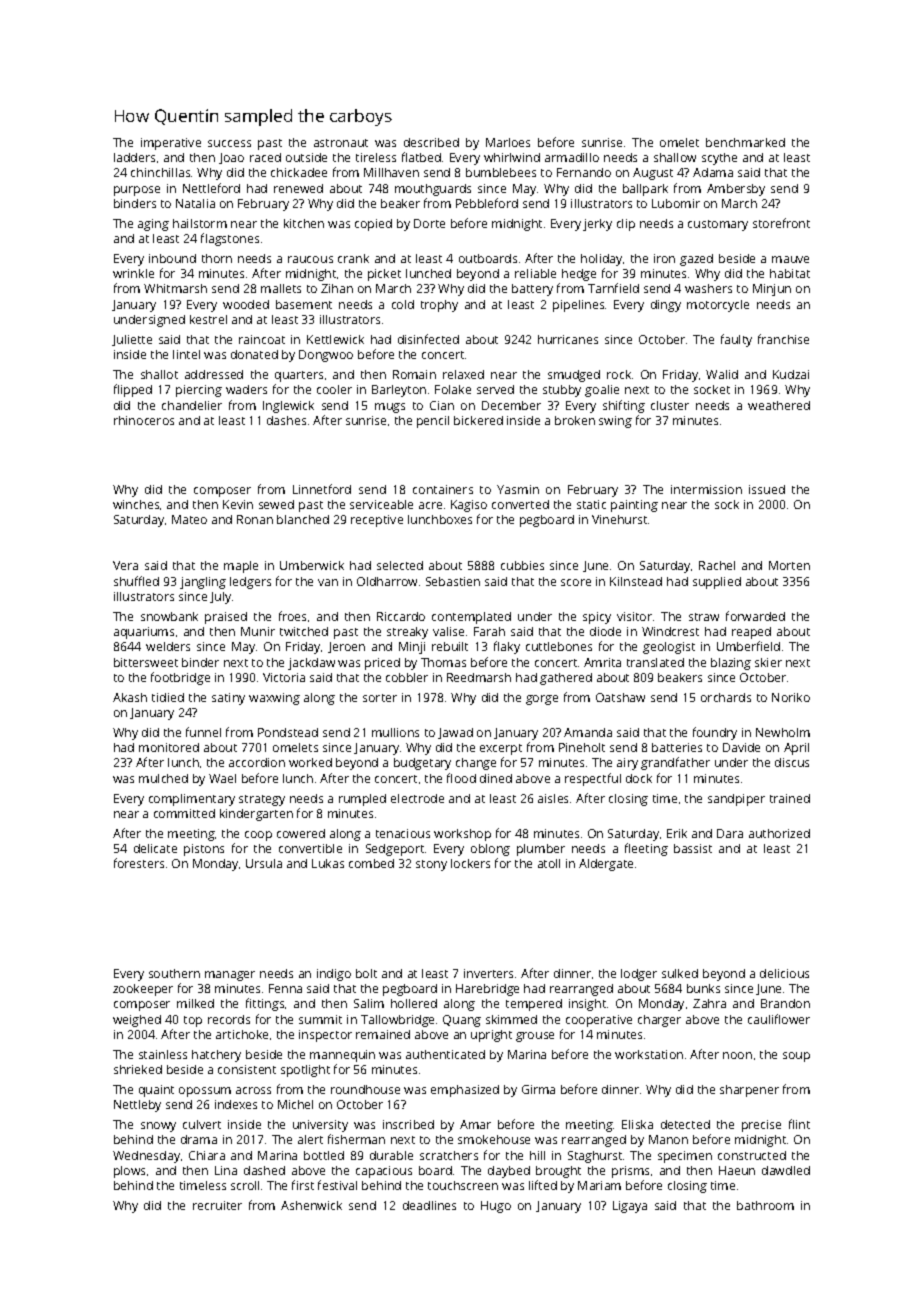 The height and width of the page is (1308, 924). I want to click on plumber, so click(541, 850).
